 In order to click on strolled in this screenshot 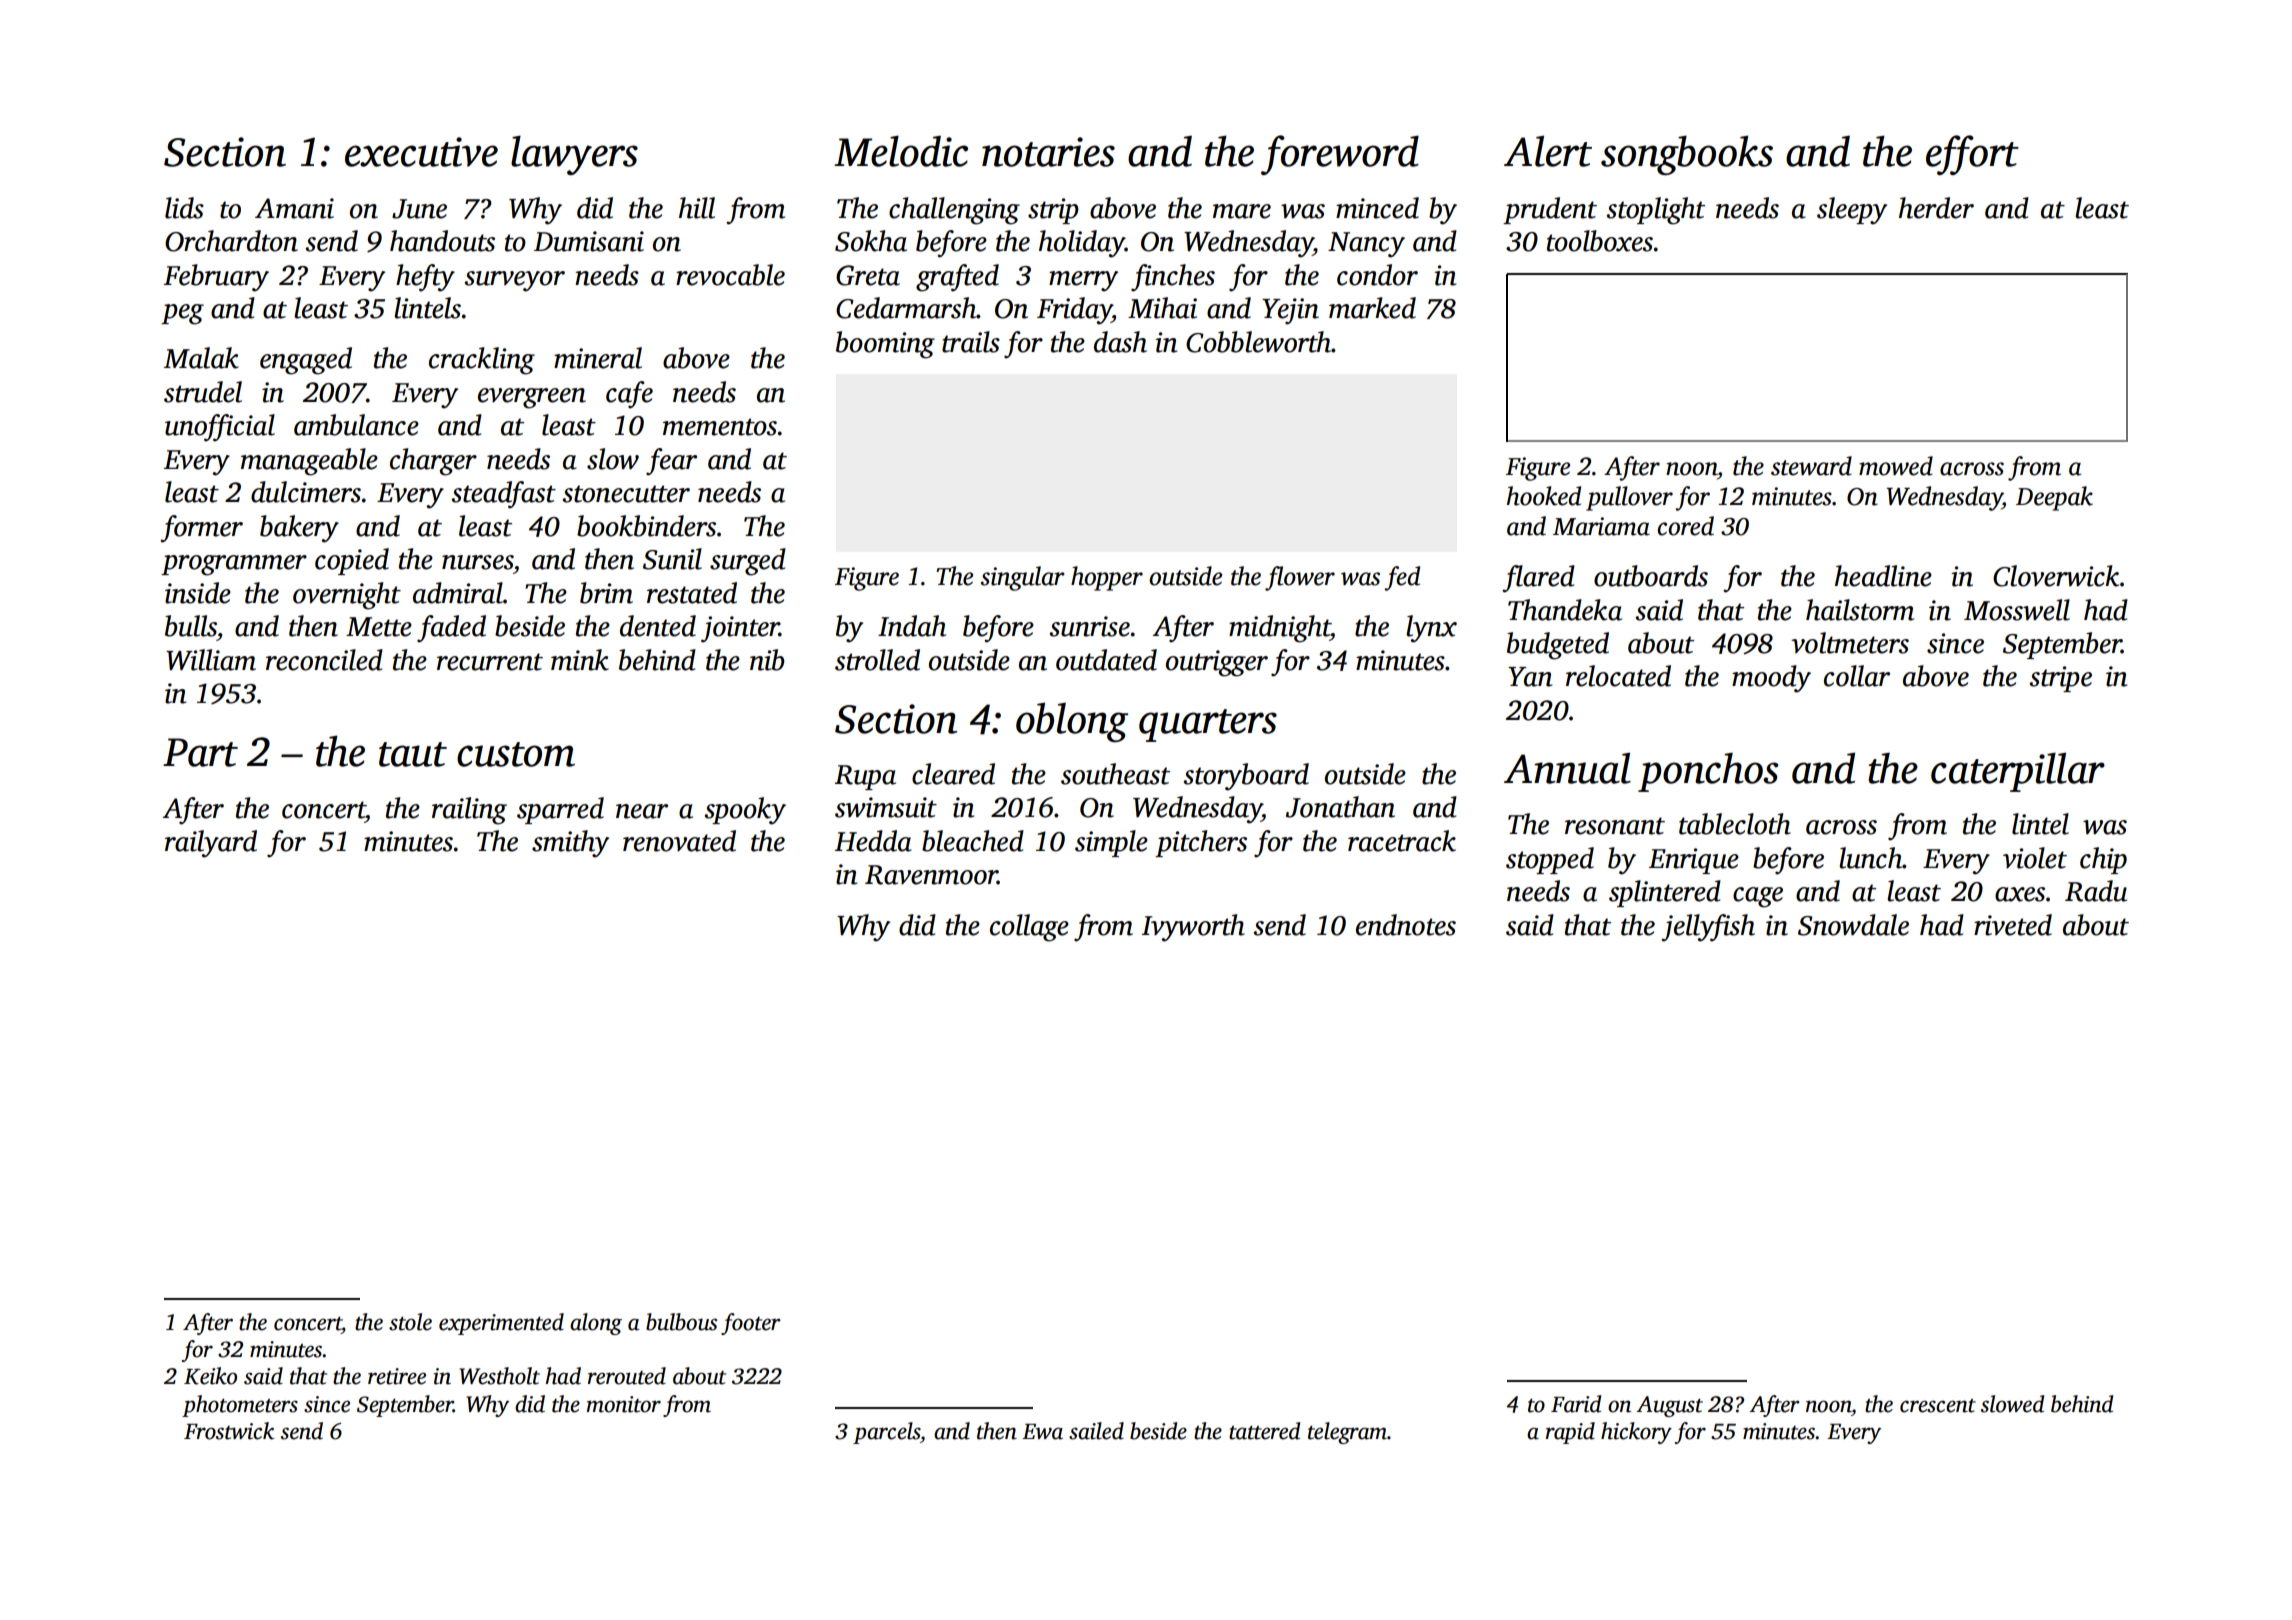, I will do `click(877, 660)`.
